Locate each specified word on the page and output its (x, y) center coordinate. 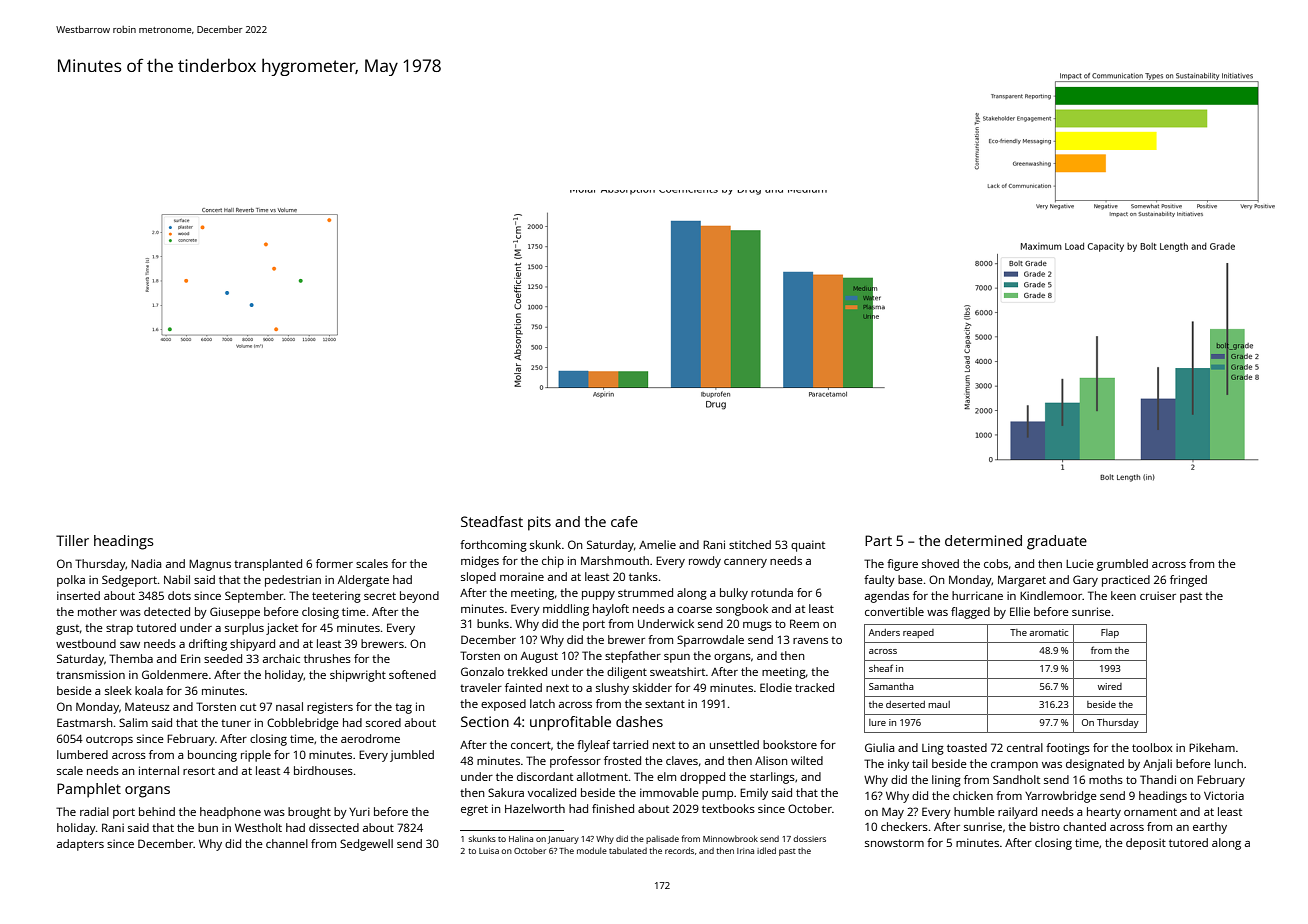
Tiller (72, 540)
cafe (624, 521)
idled (766, 850)
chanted (1084, 826)
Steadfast (492, 521)
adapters (80, 845)
